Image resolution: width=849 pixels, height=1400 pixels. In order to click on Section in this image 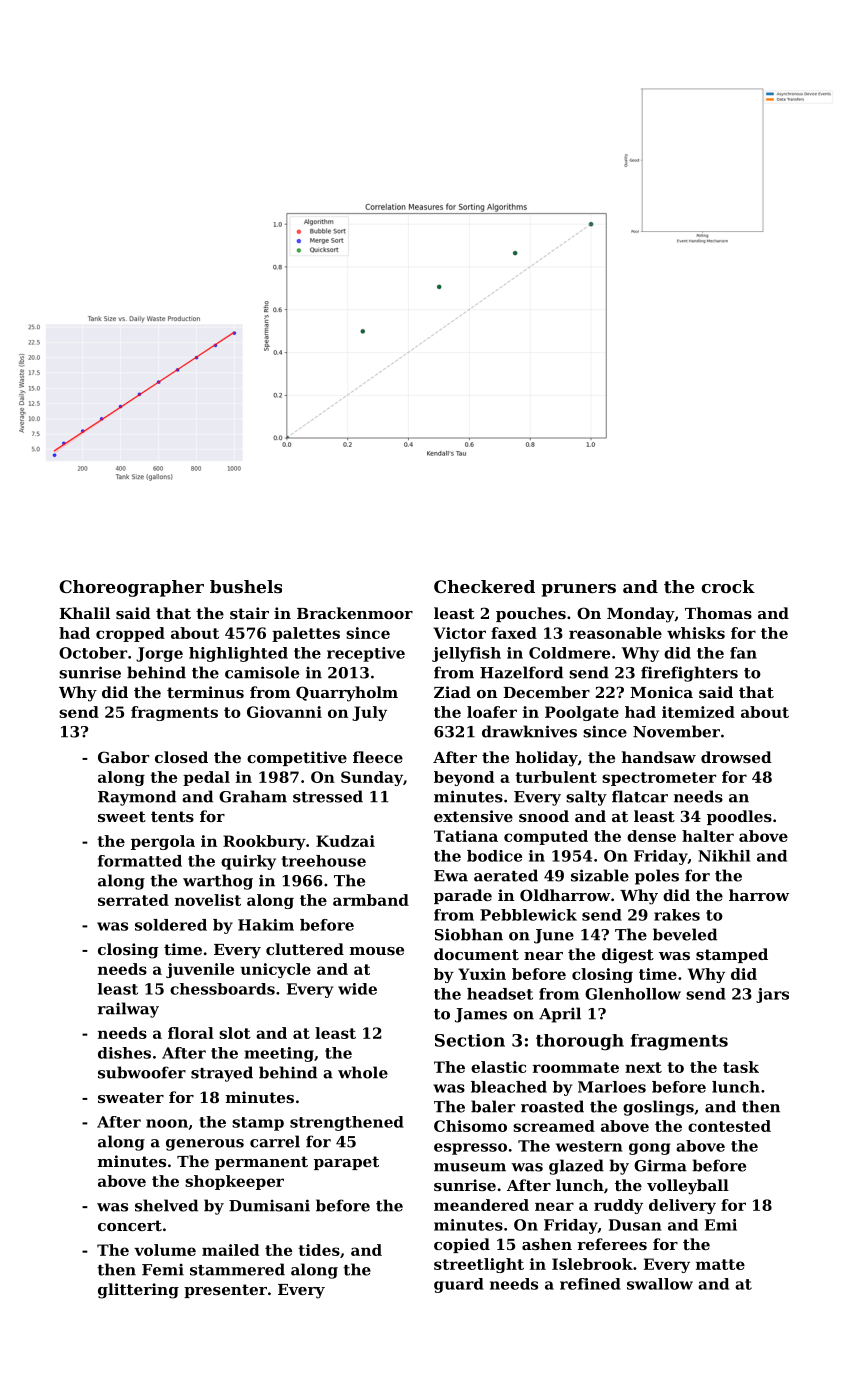, I will do `click(470, 1040)`.
